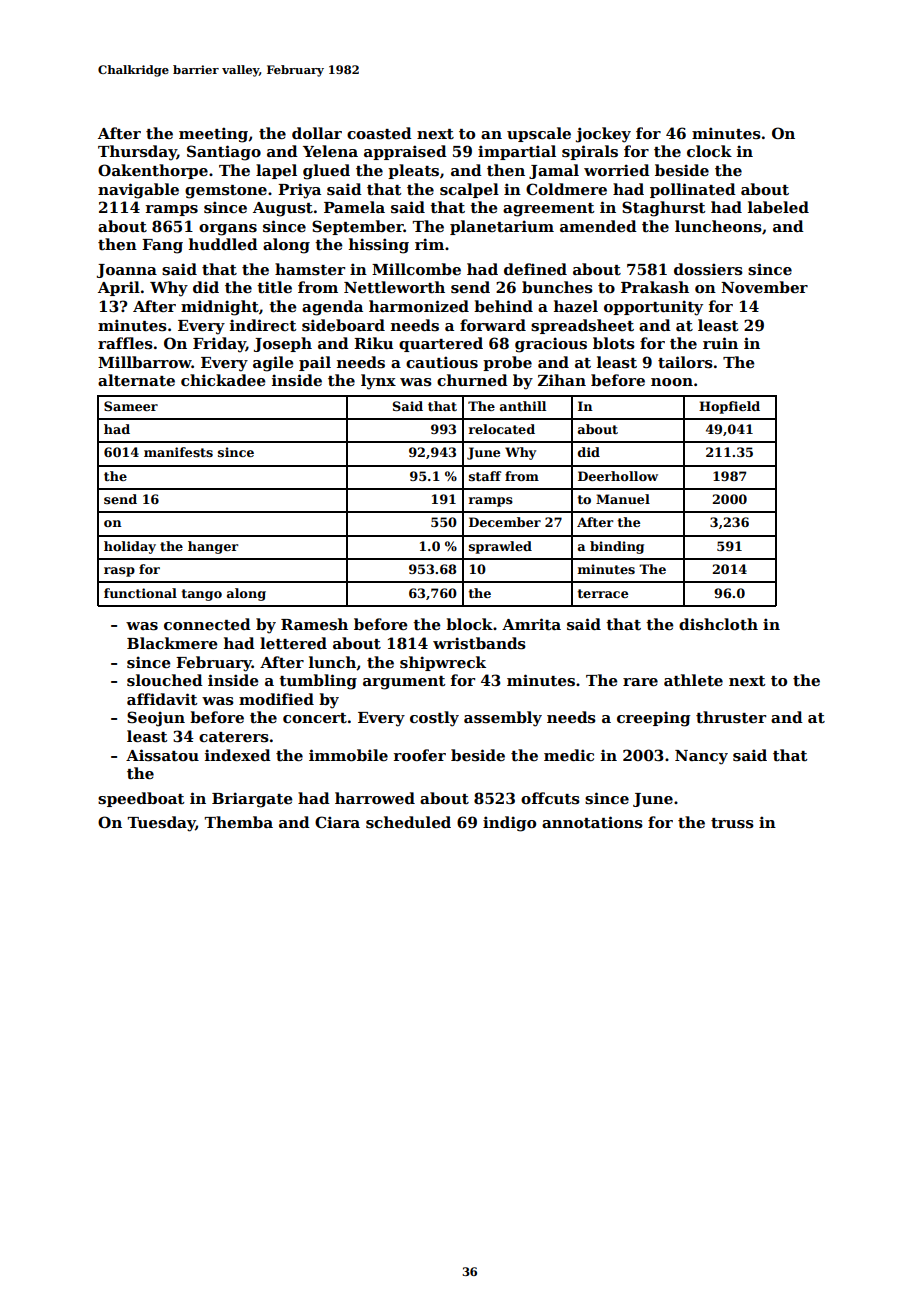 This page has height=1308, width=924. What do you see at coordinates (413, 171) in the page?
I see `pleats` at bounding box center [413, 171].
